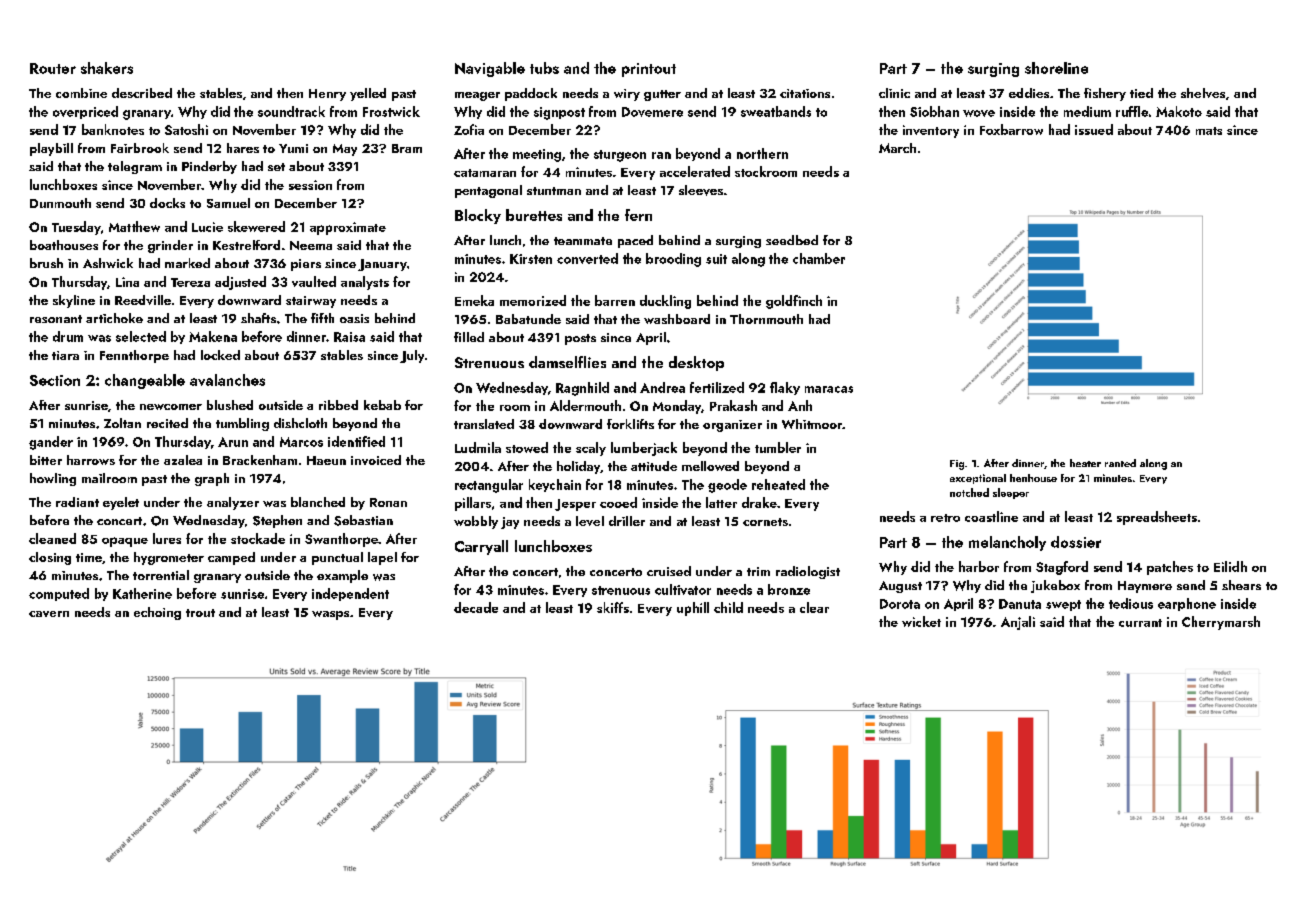  Describe the element at coordinates (142, 93) in the page. I see `described` at that location.
